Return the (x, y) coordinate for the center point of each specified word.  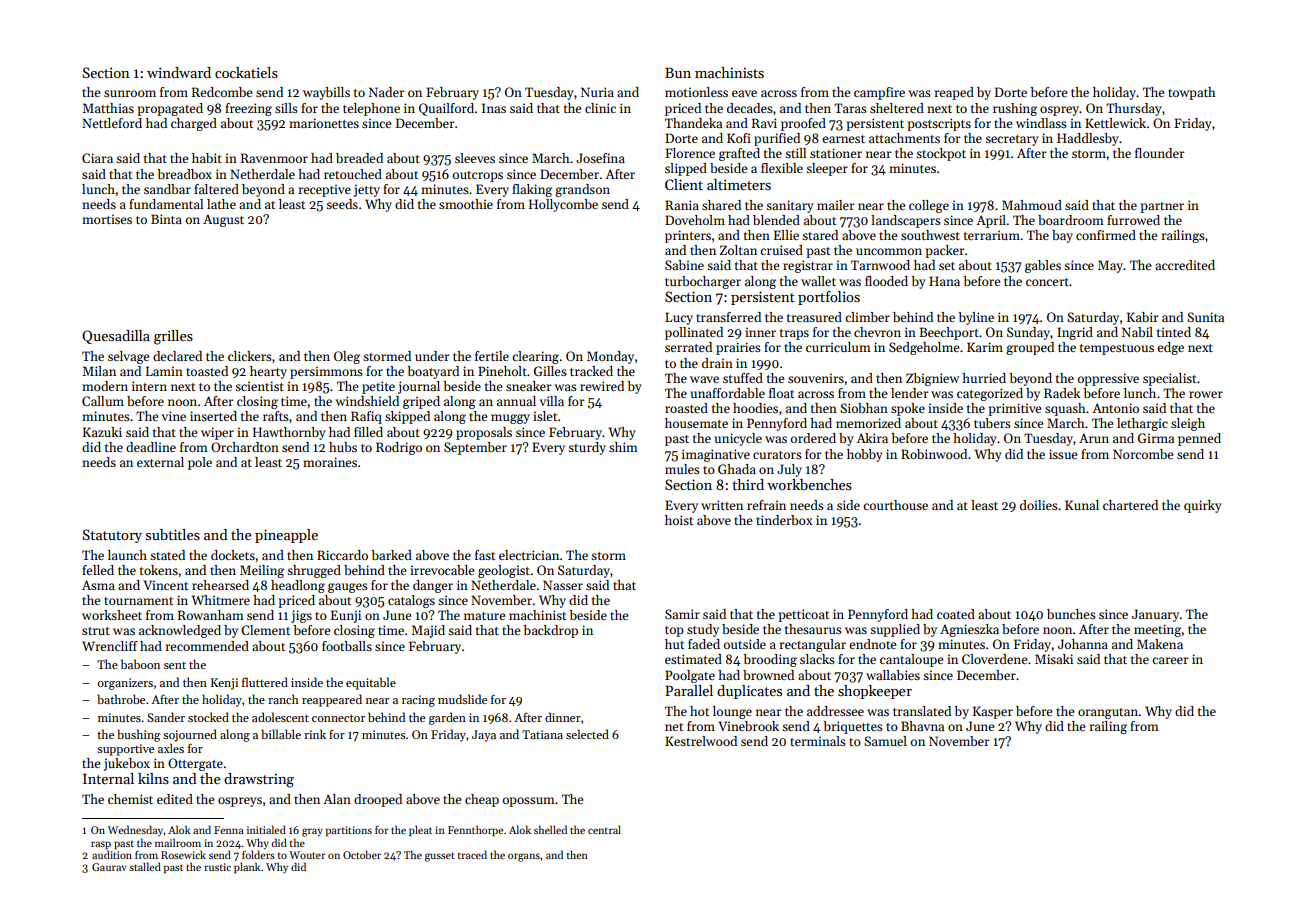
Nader (387, 92)
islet (545, 416)
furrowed (1133, 220)
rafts (276, 416)
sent (175, 665)
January (1155, 615)
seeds (342, 204)
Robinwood (934, 454)
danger (433, 586)
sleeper (827, 169)
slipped (686, 169)
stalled (145, 866)
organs (524, 857)
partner (1162, 207)
